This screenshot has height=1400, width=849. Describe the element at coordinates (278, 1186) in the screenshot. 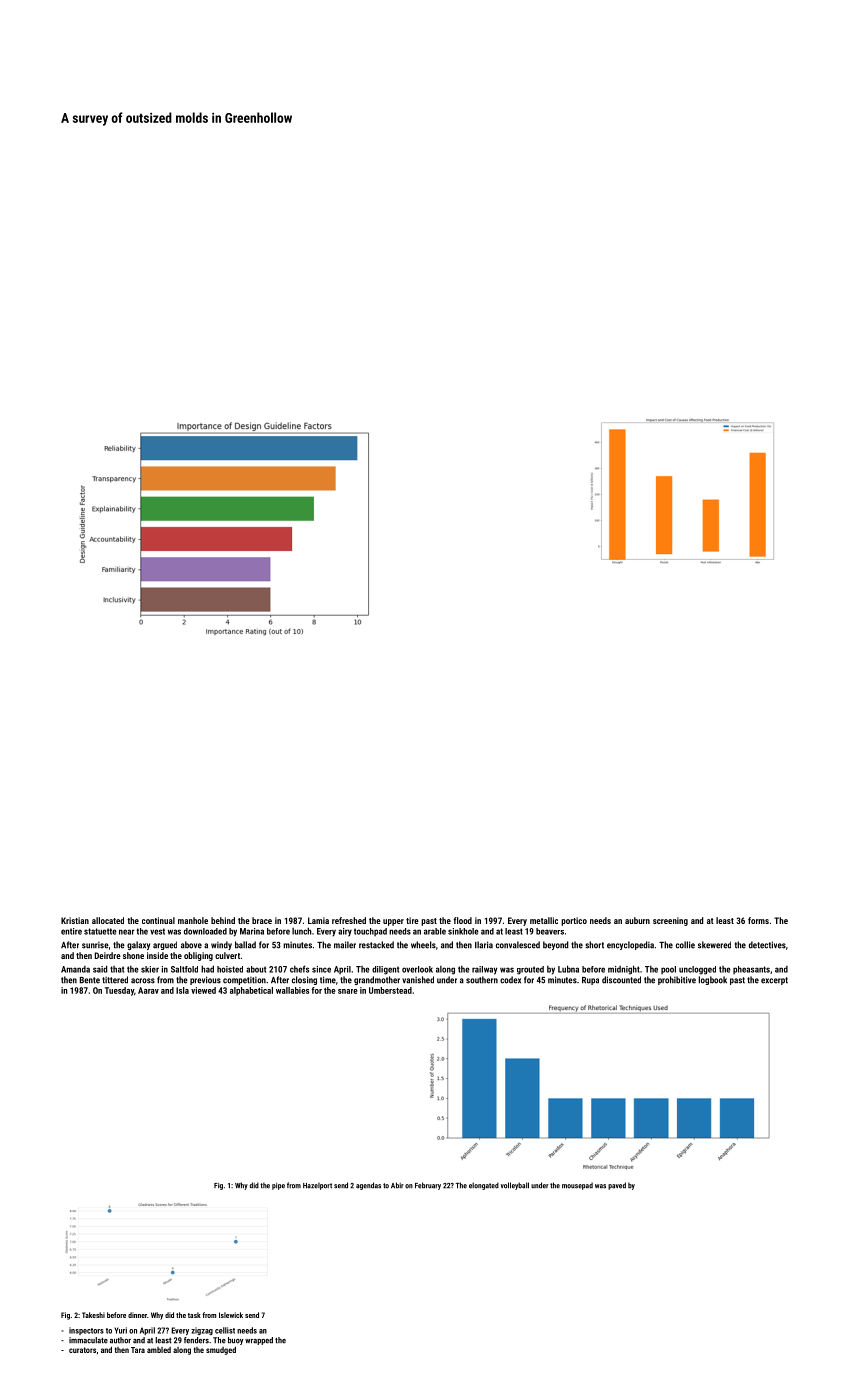

I see `pipe` at that location.
